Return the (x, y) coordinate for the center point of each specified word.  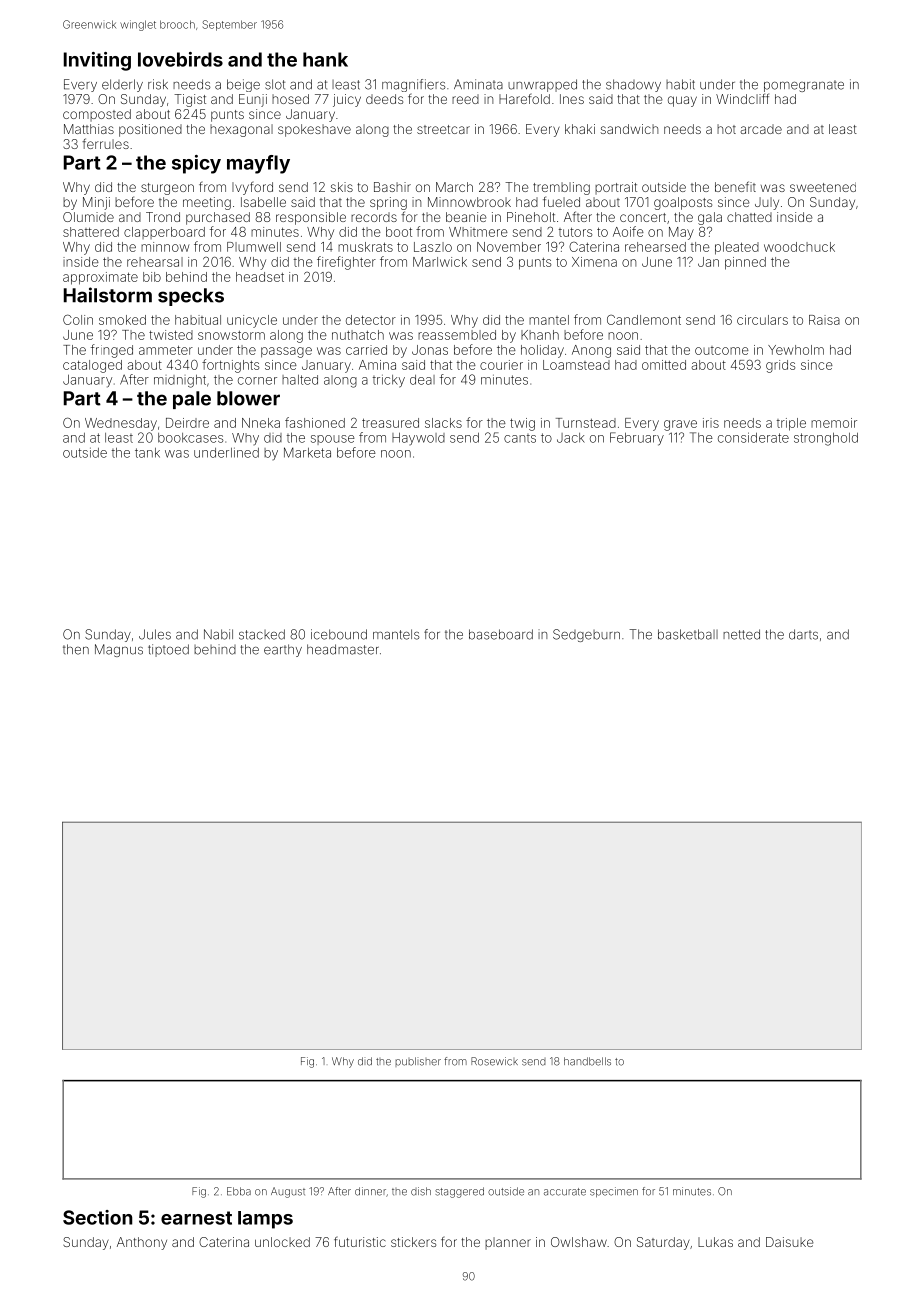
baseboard (501, 634)
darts (803, 634)
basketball (688, 634)
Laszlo (433, 247)
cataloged (92, 366)
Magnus (119, 650)
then (76, 649)
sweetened (823, 187)
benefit (735, 186)
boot (399, 232)
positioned (150, 130)
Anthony (142, 1243)
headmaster (343, 649)
